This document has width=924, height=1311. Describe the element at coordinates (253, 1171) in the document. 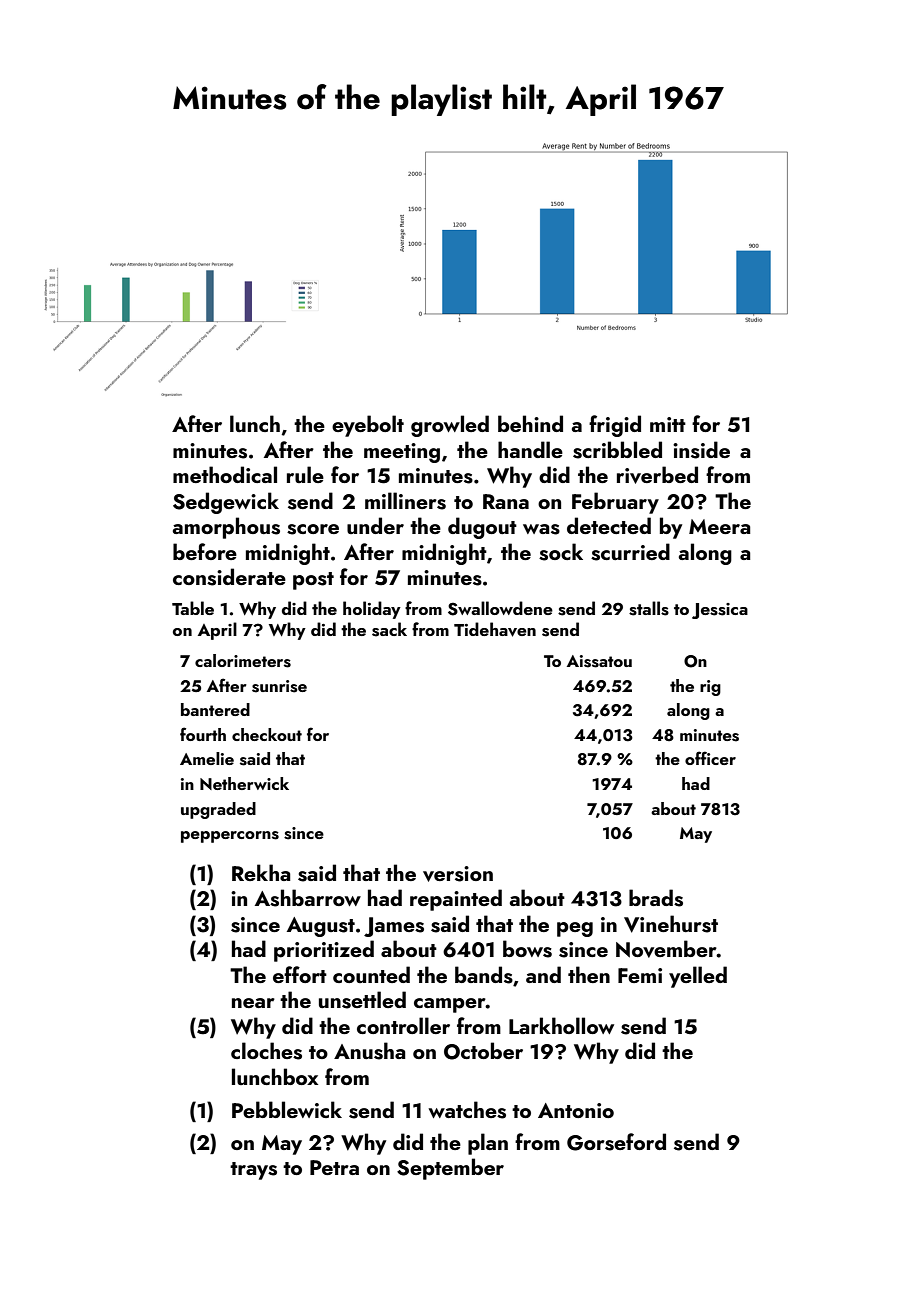

I see `trays` at that location.
